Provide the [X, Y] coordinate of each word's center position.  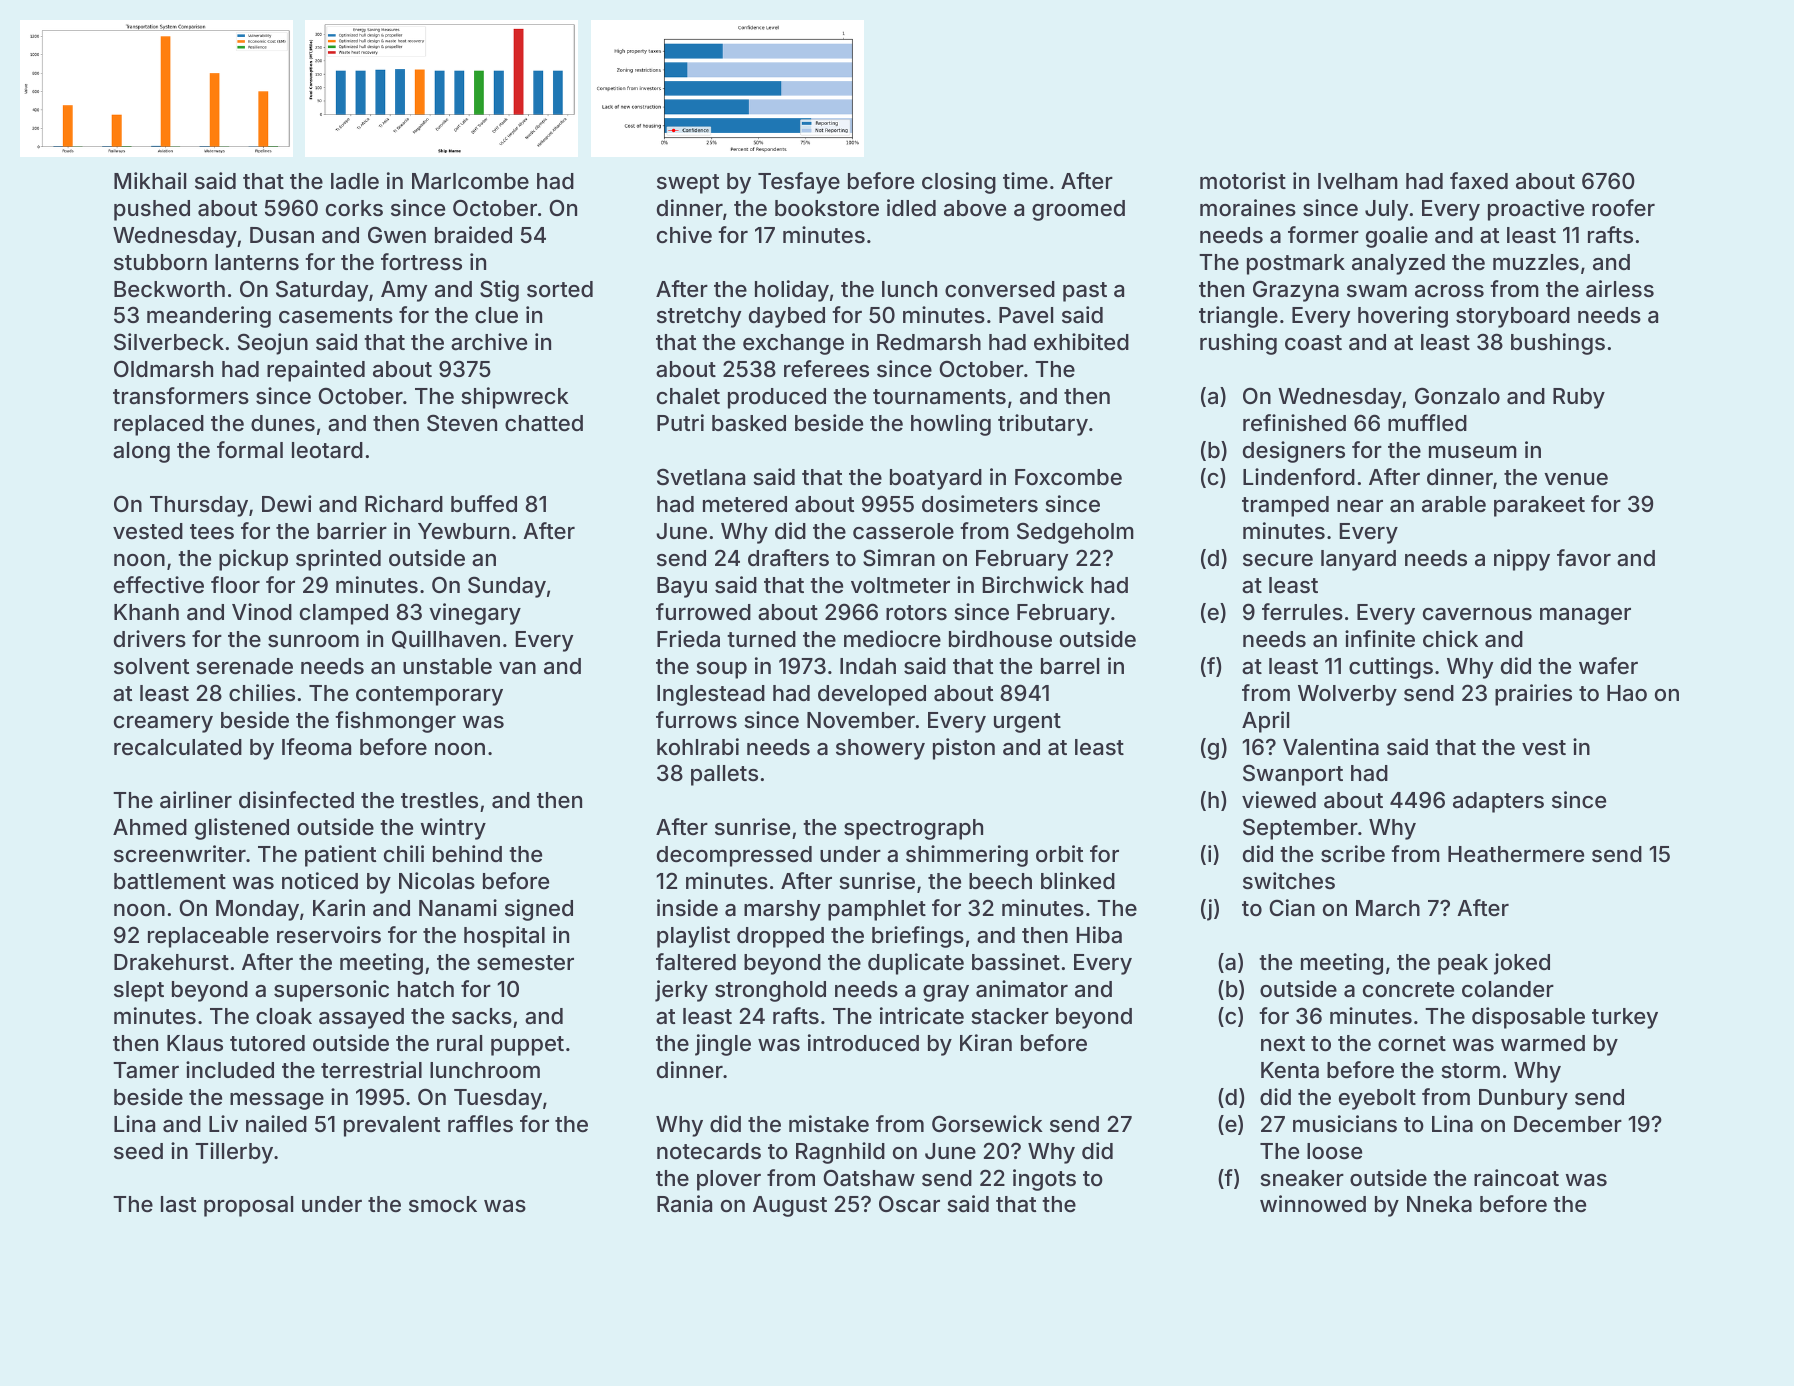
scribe [1353, 853]
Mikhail [150, 181]
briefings [918, 937]
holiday [792, 291]
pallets [724, 775]
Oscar [909, 1204]
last [178, 1204]
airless [1620, 289]
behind [467, 853]
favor [1584, 558]
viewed [1279, 799]
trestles [439, 800]
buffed [484, 503]
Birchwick [1033, 584]
